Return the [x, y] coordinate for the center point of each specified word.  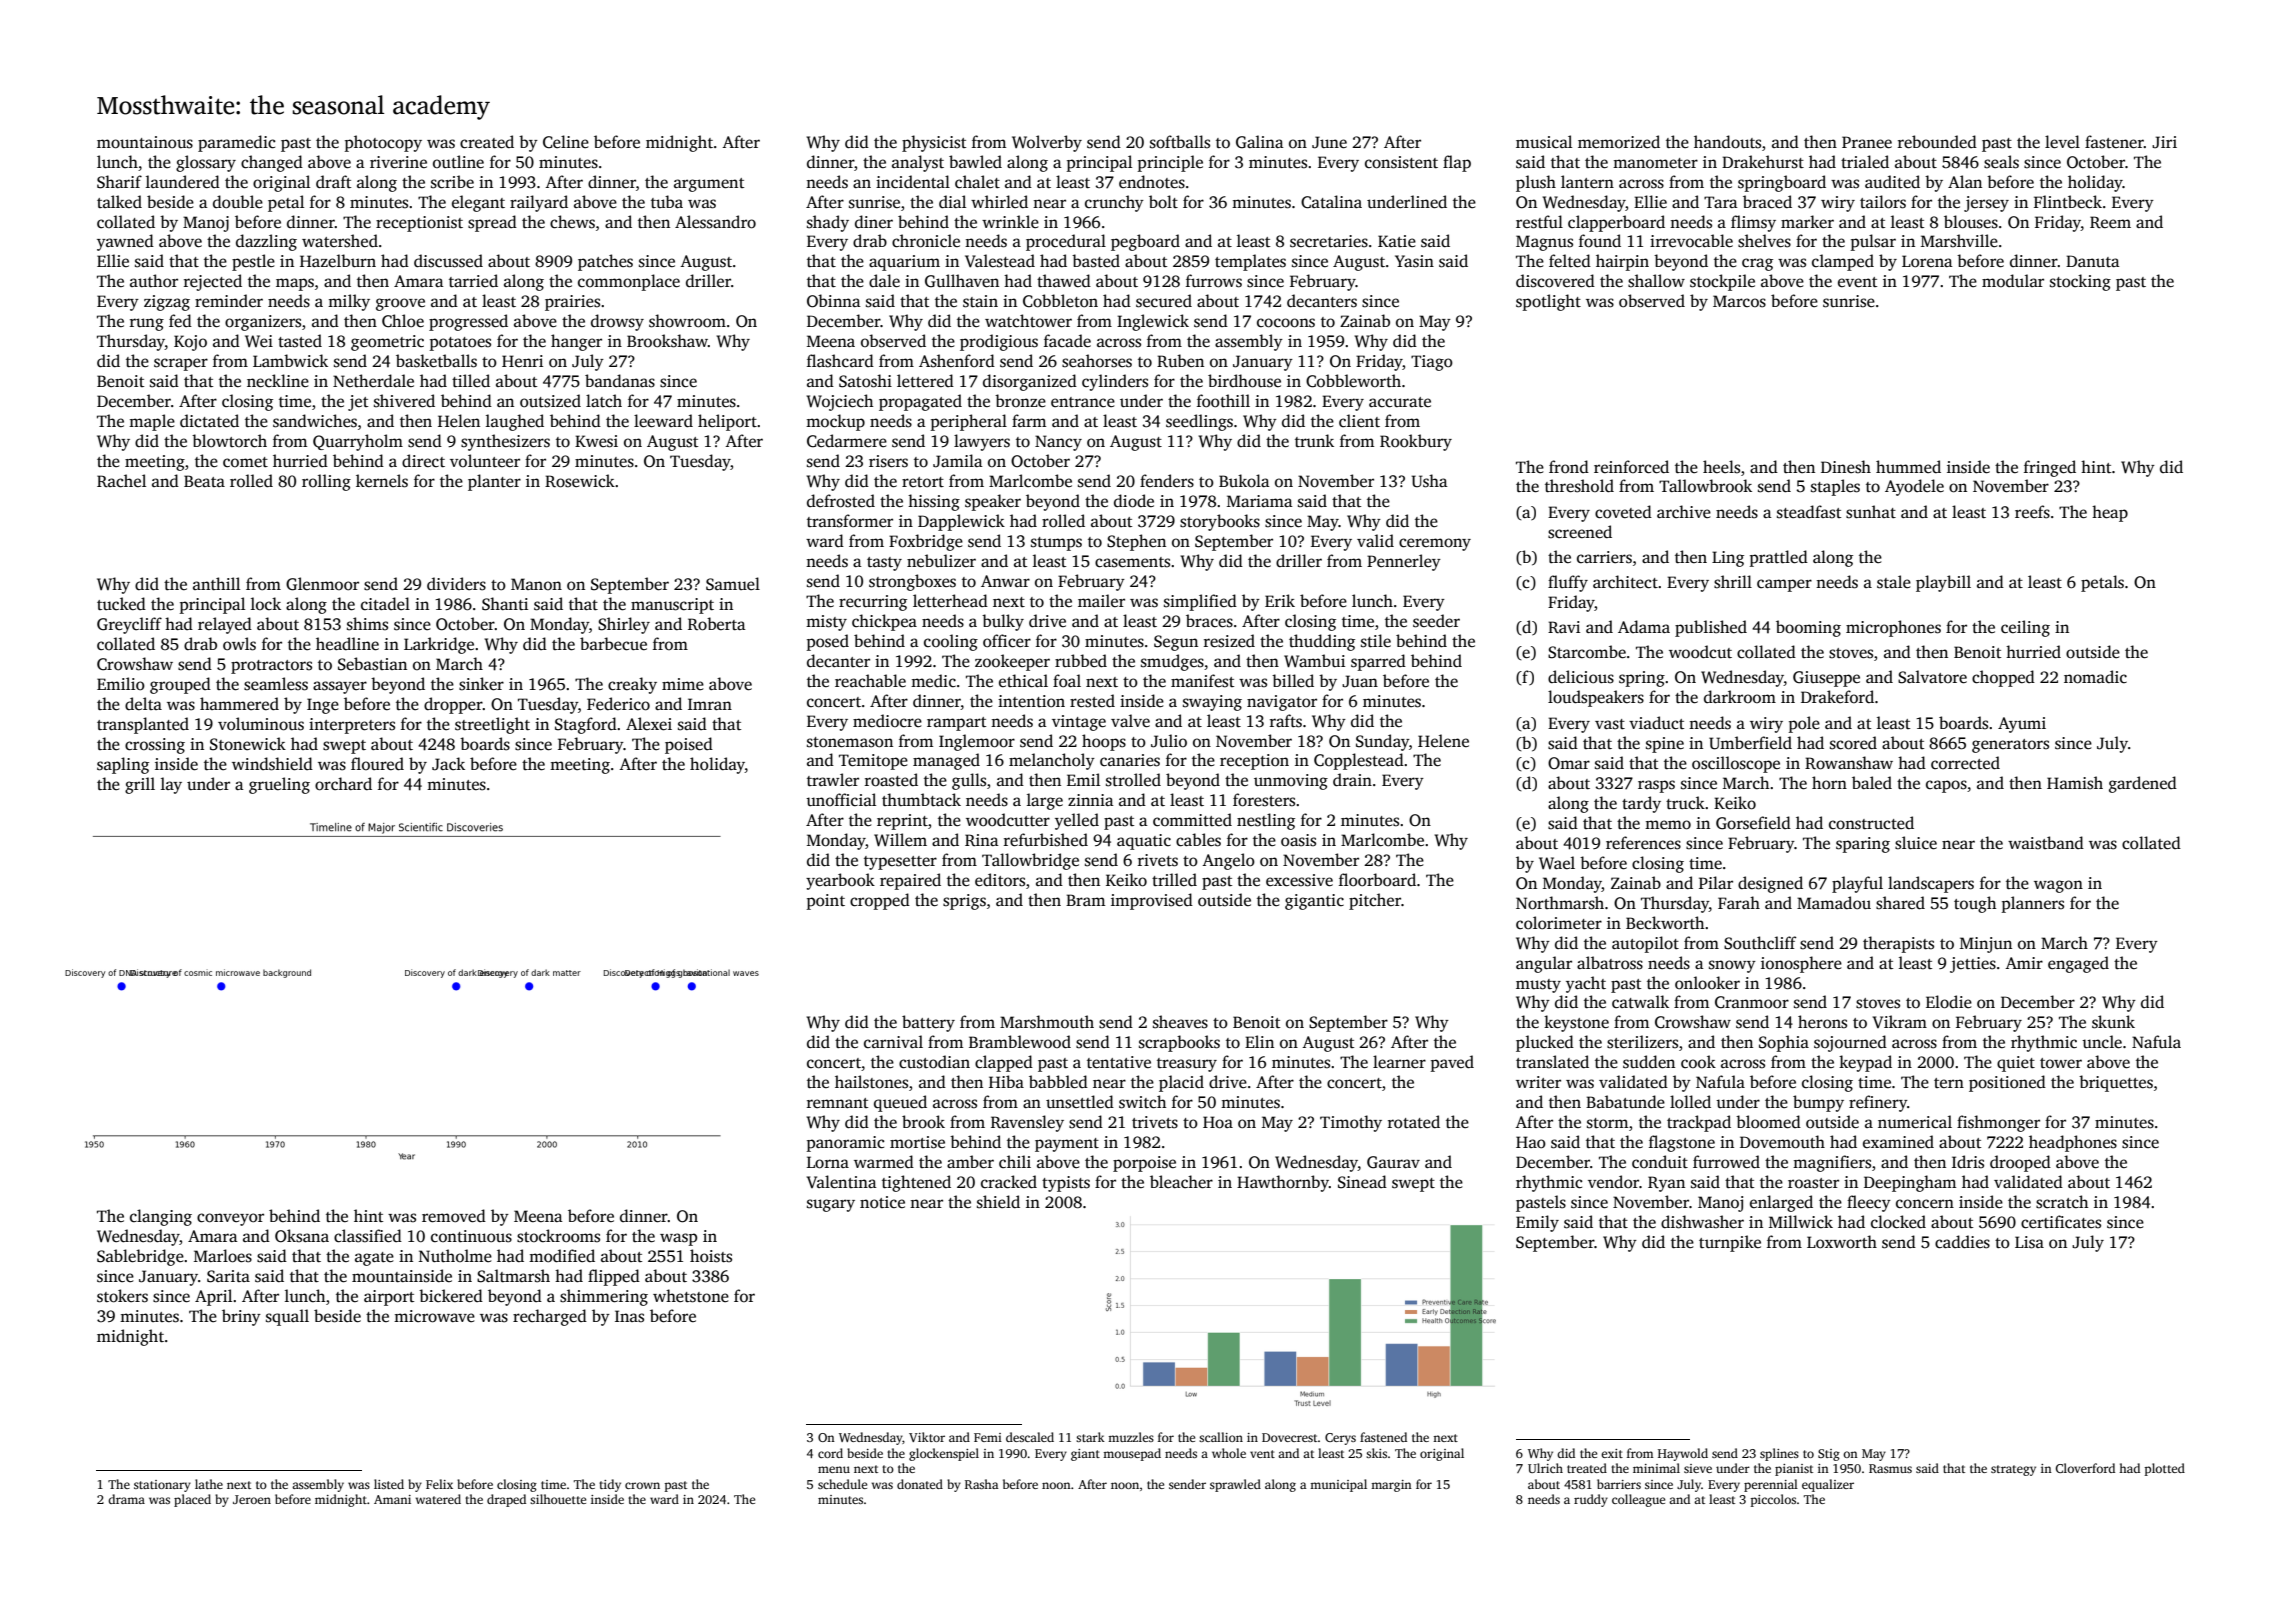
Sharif [119, 182]
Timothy [1351, 1123]
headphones [2073, 1143]
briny [241, 1317]
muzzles [1131, 1437]
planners [2033, 904]
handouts [1727, 142]
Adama [1644, 626]
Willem [900, 840]
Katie [1397, 241]
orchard [343, 784]
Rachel [121, 481]
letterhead [950, 601]
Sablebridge [140, 1257]
